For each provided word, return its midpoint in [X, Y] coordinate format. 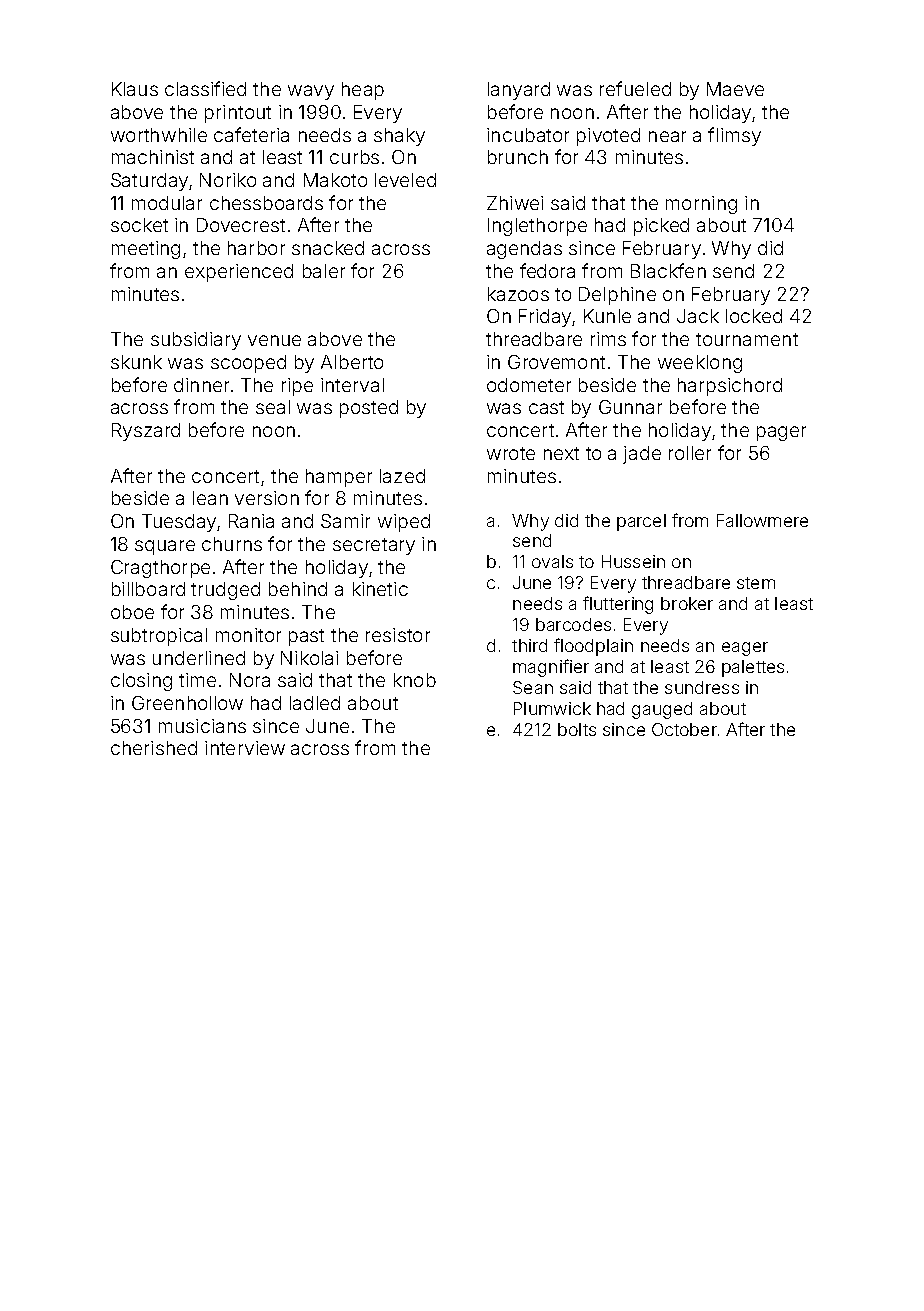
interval [352, 385]
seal [273, 407]
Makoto [335, 180]
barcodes [573, 624]
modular [167, 203]
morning [701, 205]
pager [781, 433]
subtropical [159, 637]
